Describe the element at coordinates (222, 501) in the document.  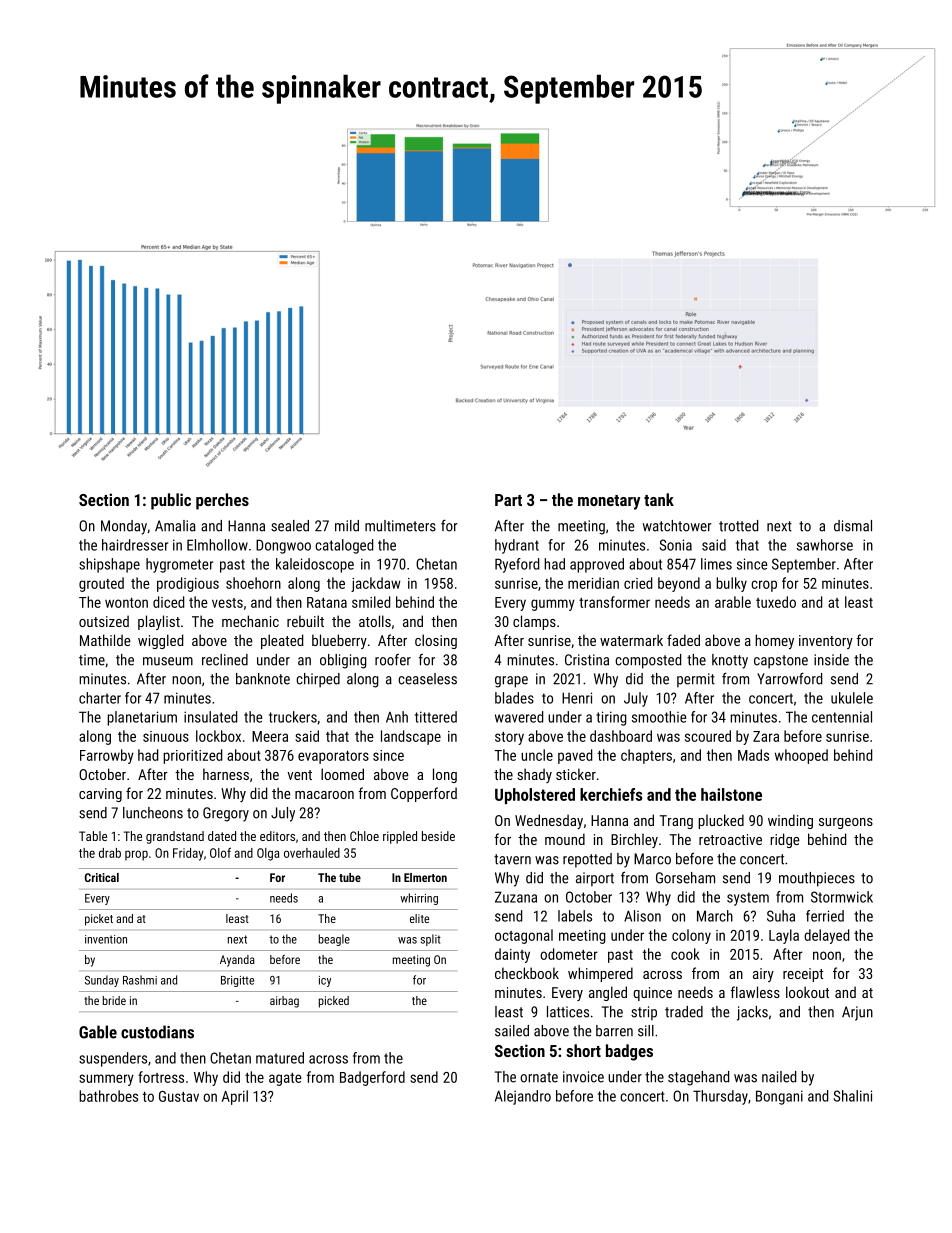
I see `perches` at that location.
